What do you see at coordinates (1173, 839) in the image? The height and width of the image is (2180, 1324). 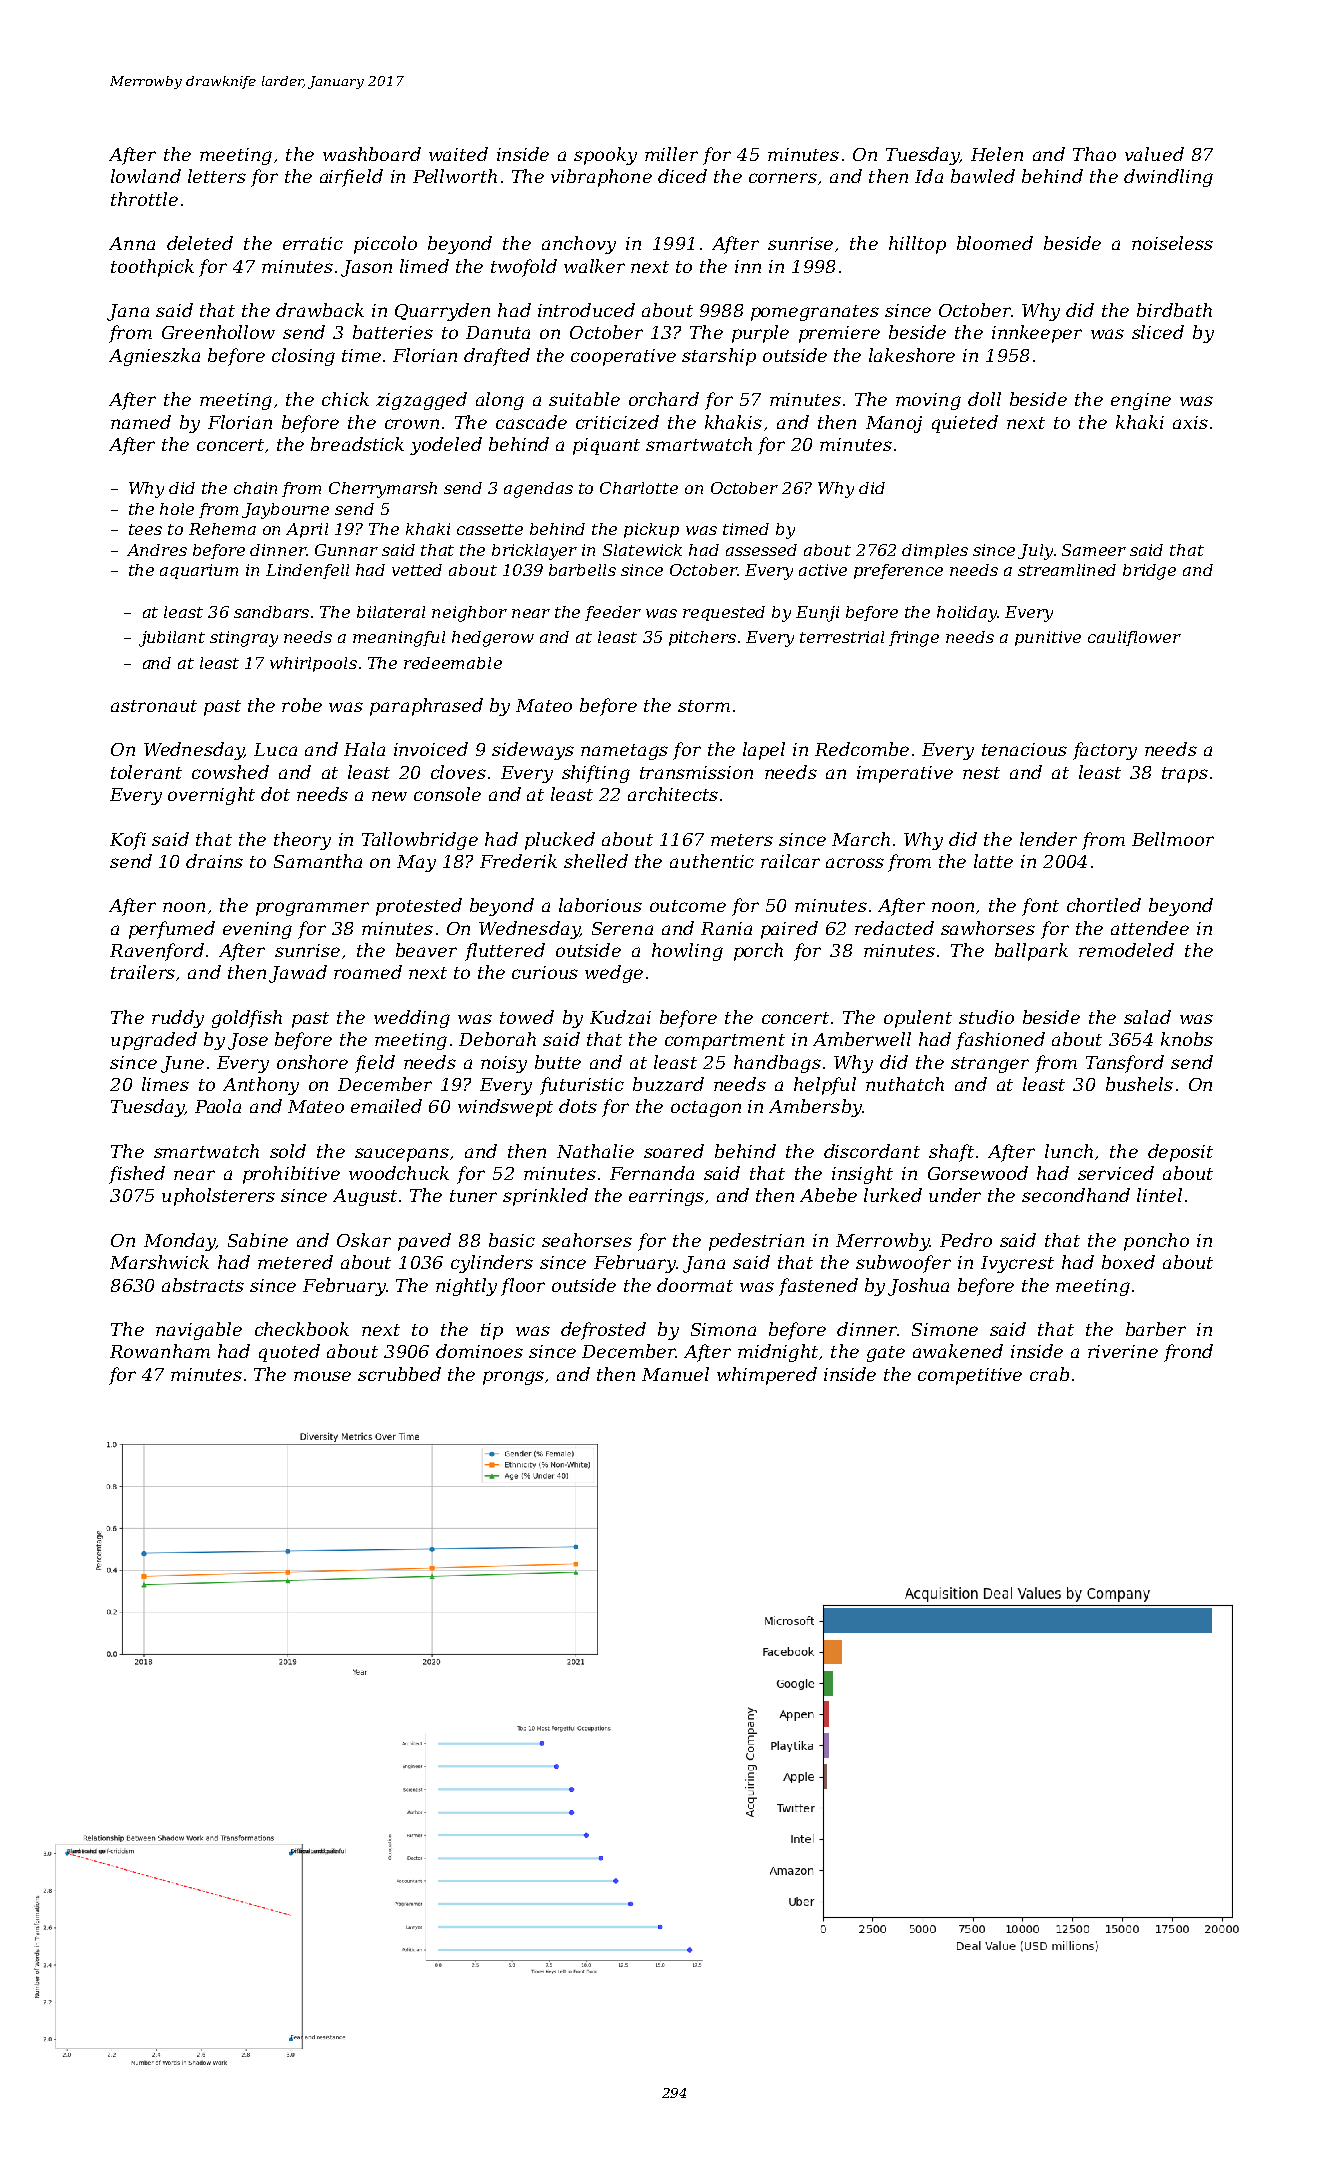 I see `Bellmoor` at bounding box center [1173, 839].
